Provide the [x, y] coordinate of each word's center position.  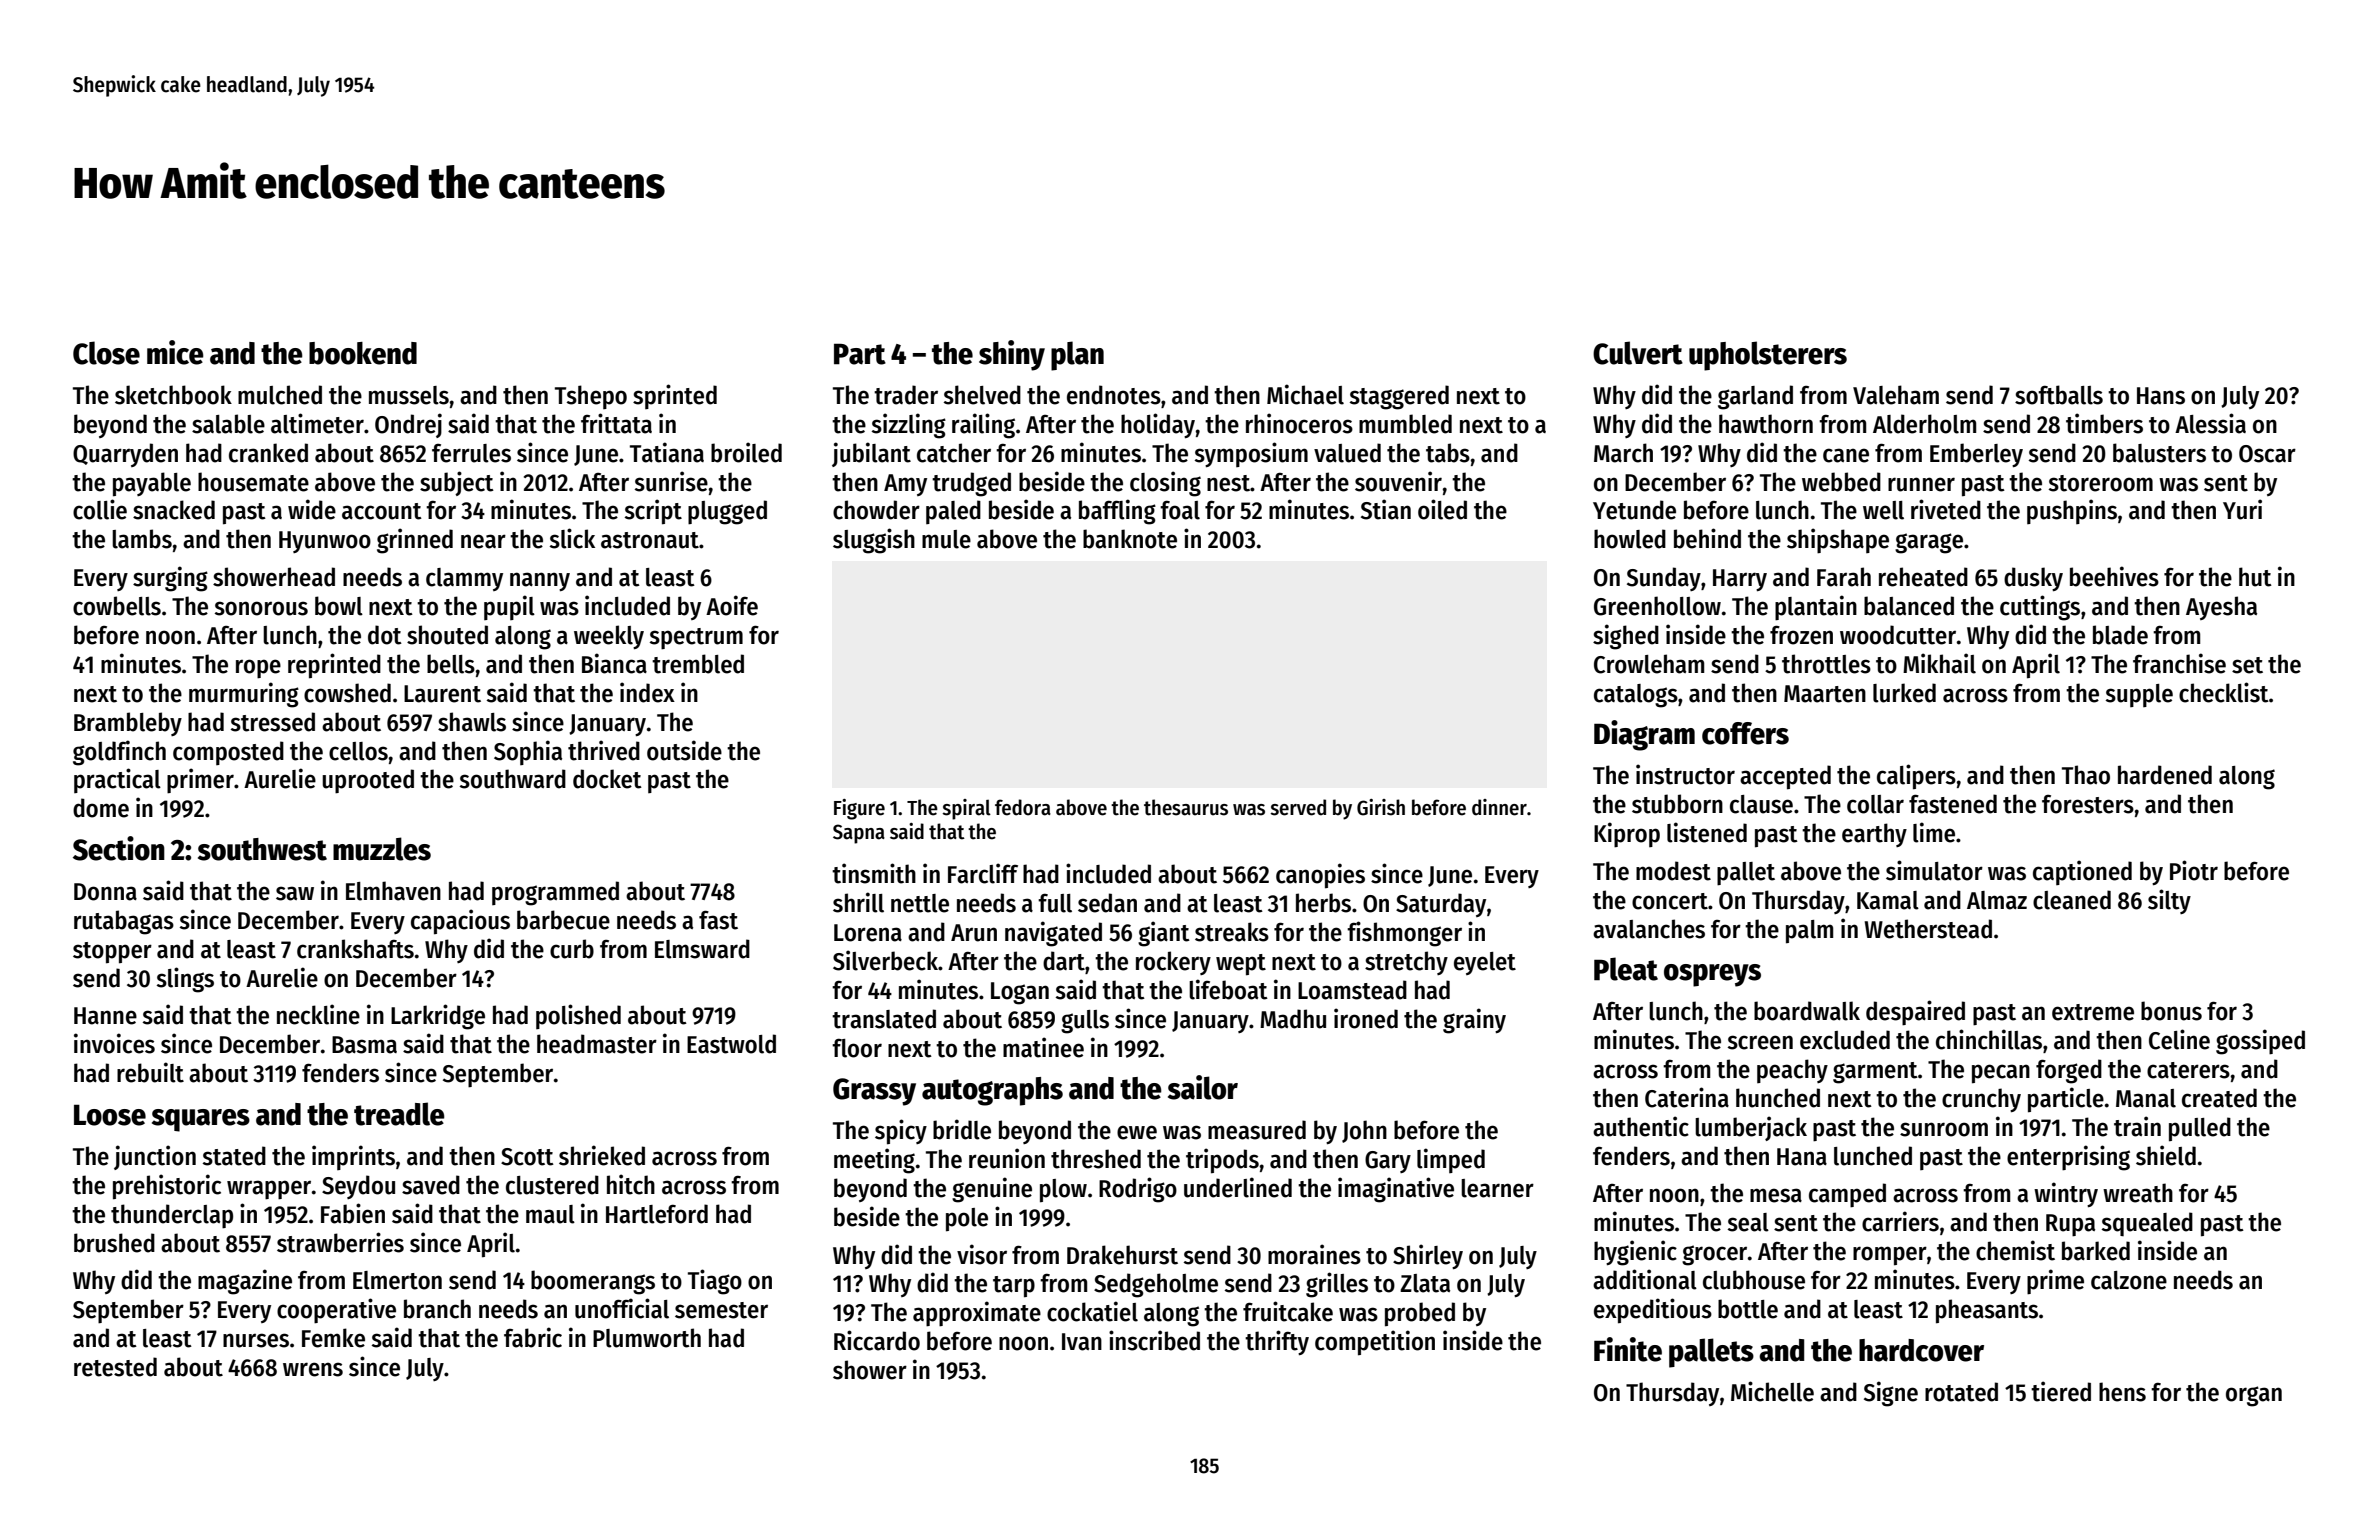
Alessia [2210, 423]
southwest [262, 849]
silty [2169, 901]
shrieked [602, 1155]
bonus [2171, 1011]
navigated [1053, 934]
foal [1180, 510]
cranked [268, 453]
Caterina [1687, 1097]
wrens [313, 1369]
